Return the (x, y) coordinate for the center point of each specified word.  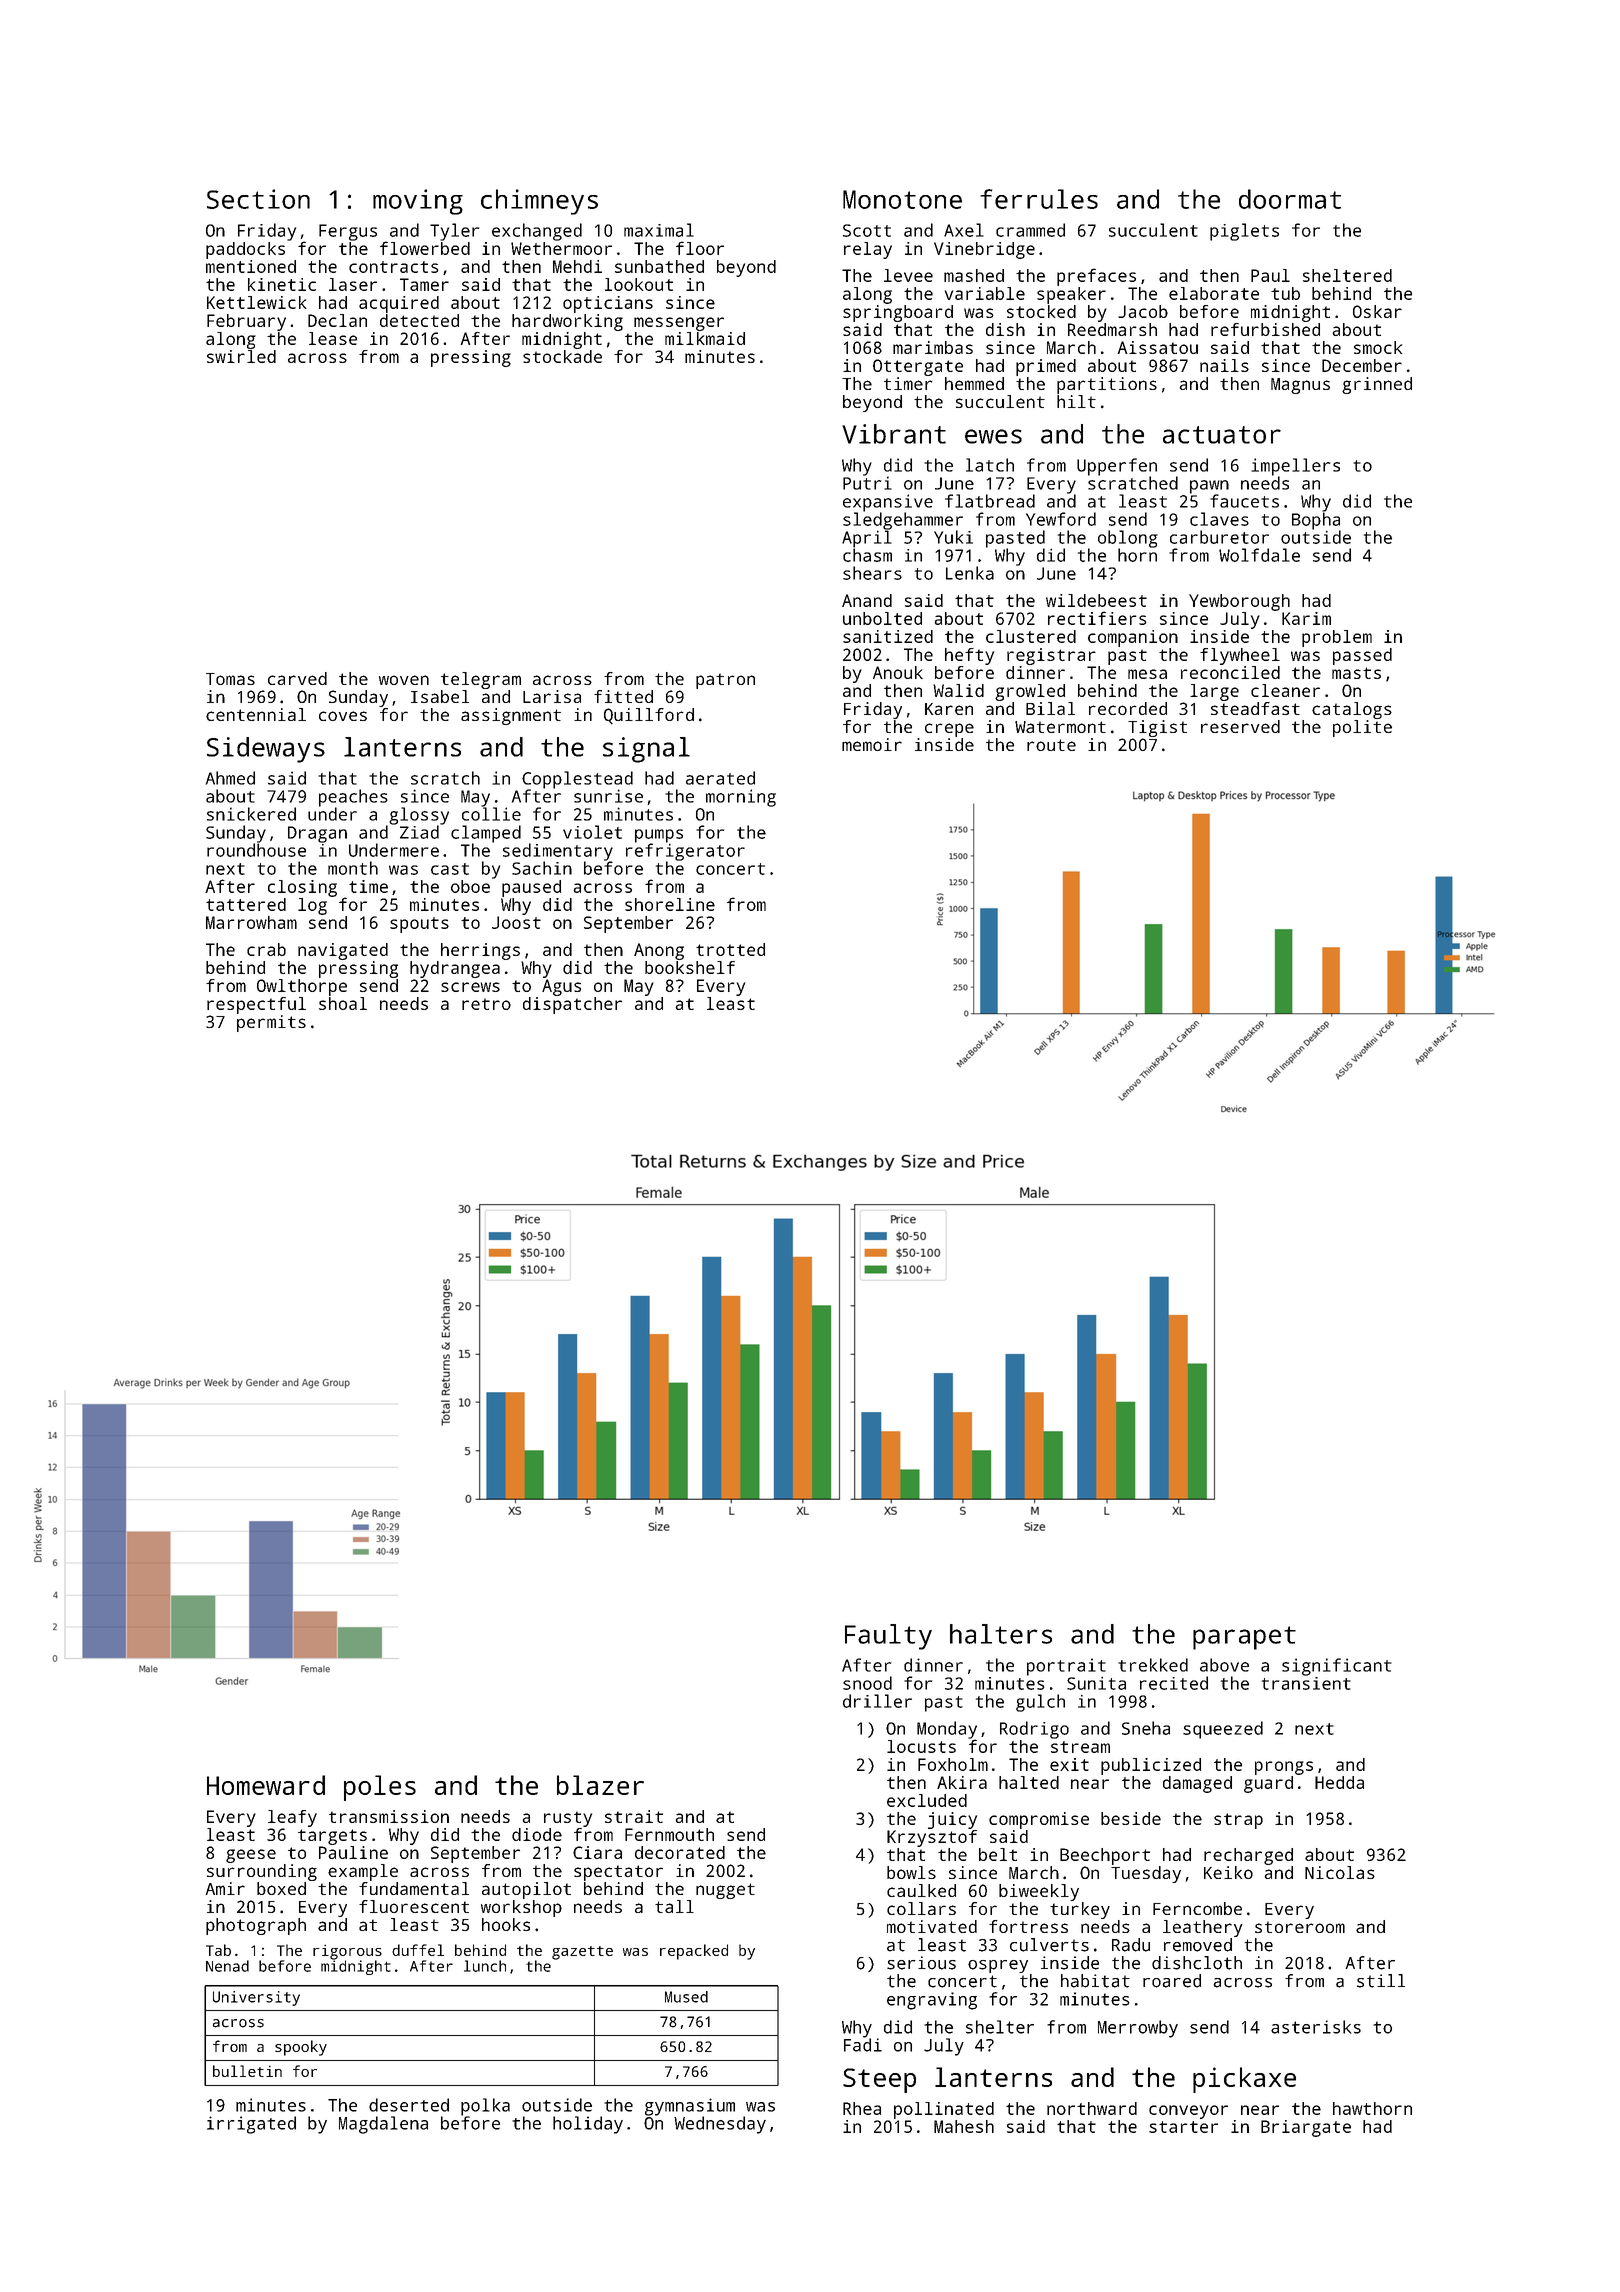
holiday (588, 2125)
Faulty (888, 1637)
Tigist (1157, 728)
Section (258, 199)
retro (486, 1004)
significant (1337, 1667)
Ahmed (230, 778)
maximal (659, 230)
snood (867, 1683)
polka (485, 2107)
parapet (1244, 1638)
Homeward (266, 1785)
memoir (872, 744)
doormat (1290, 199)
